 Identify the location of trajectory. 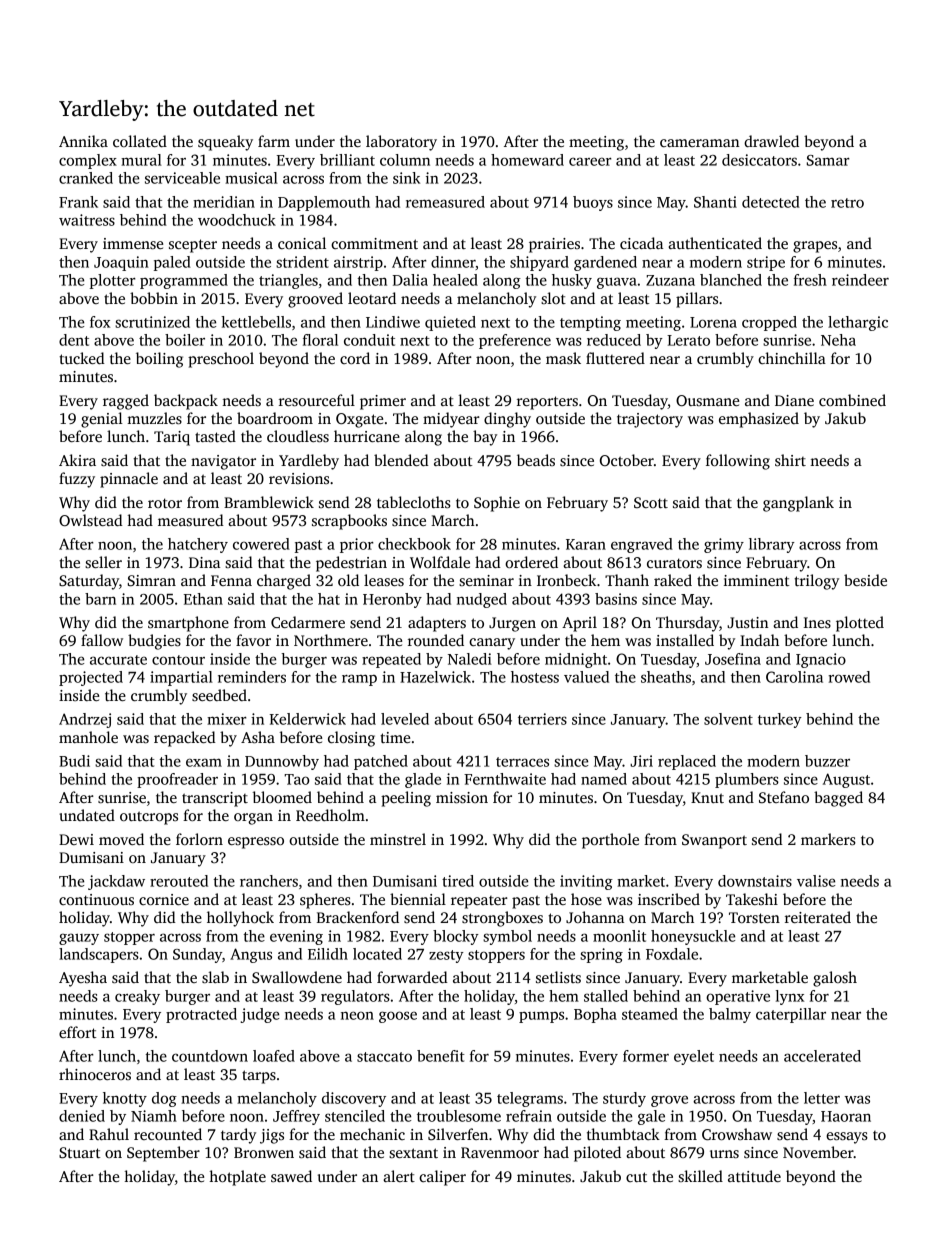
(650, 420).
